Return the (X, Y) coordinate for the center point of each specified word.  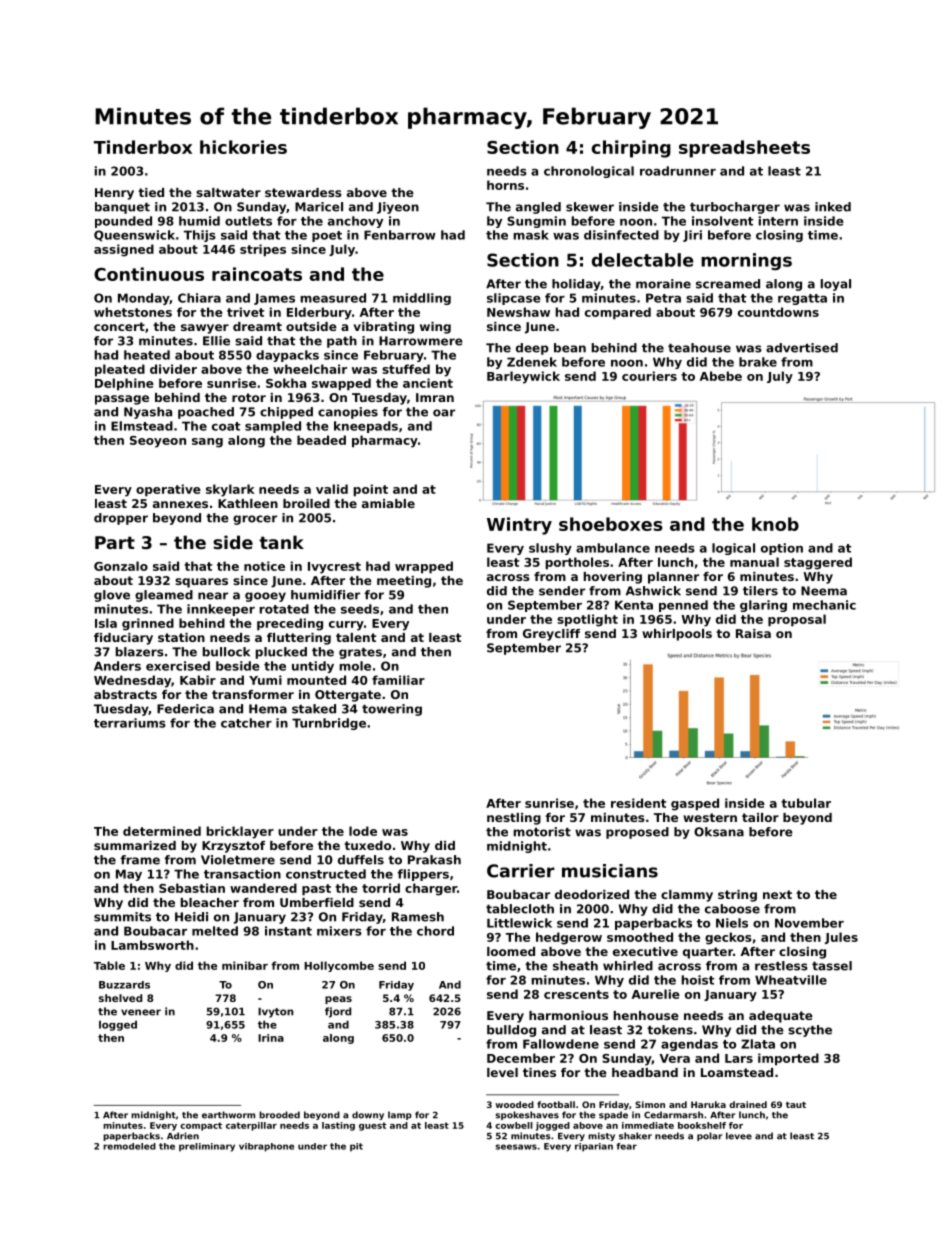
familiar (398, 680)
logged (118, 1025)
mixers (339, 931)
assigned (124, 250)
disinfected (621, 235)
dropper (121, 519)
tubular (806, 803)
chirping (631, 149)
